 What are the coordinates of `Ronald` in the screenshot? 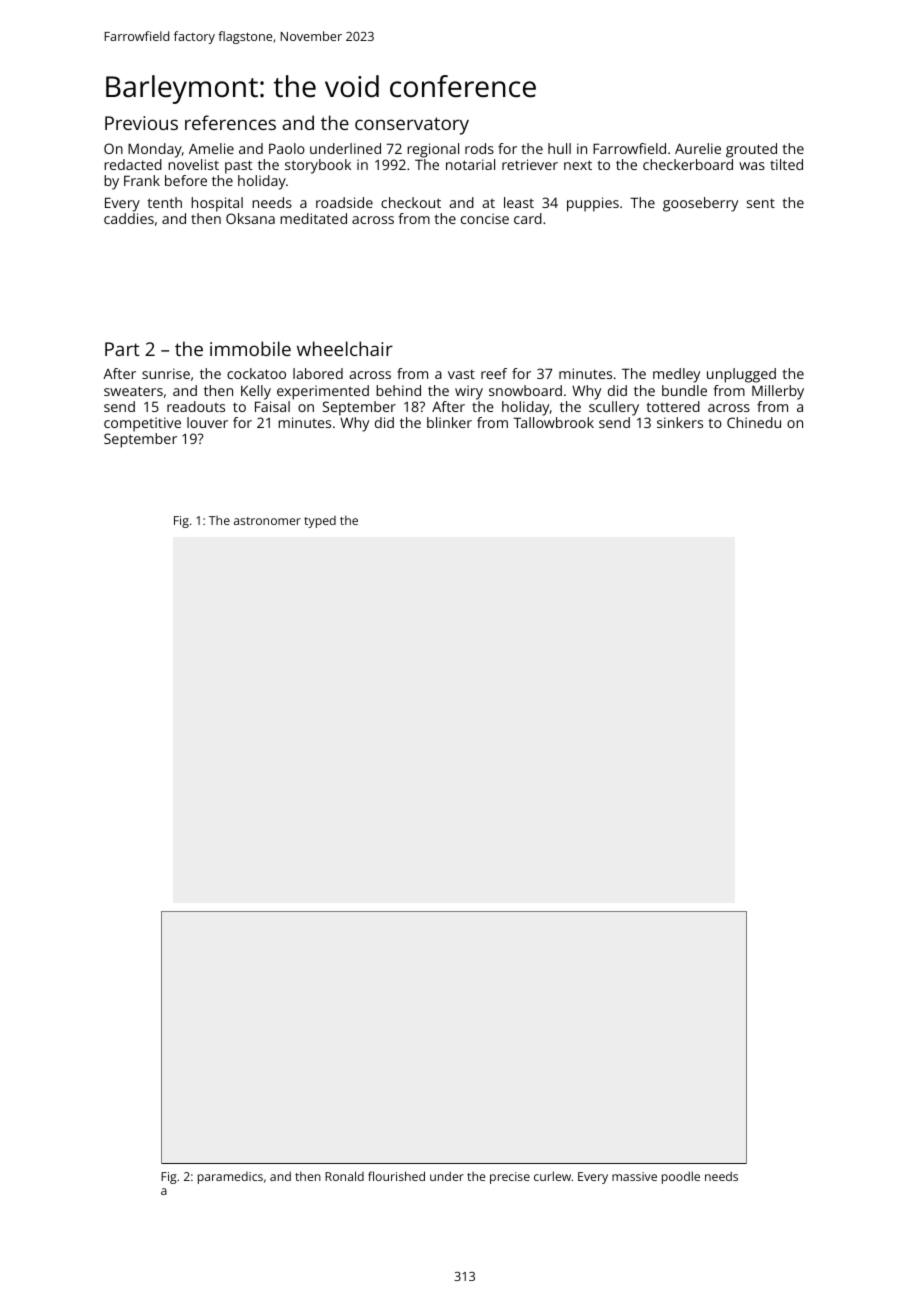 It's located at (344, 1176).
